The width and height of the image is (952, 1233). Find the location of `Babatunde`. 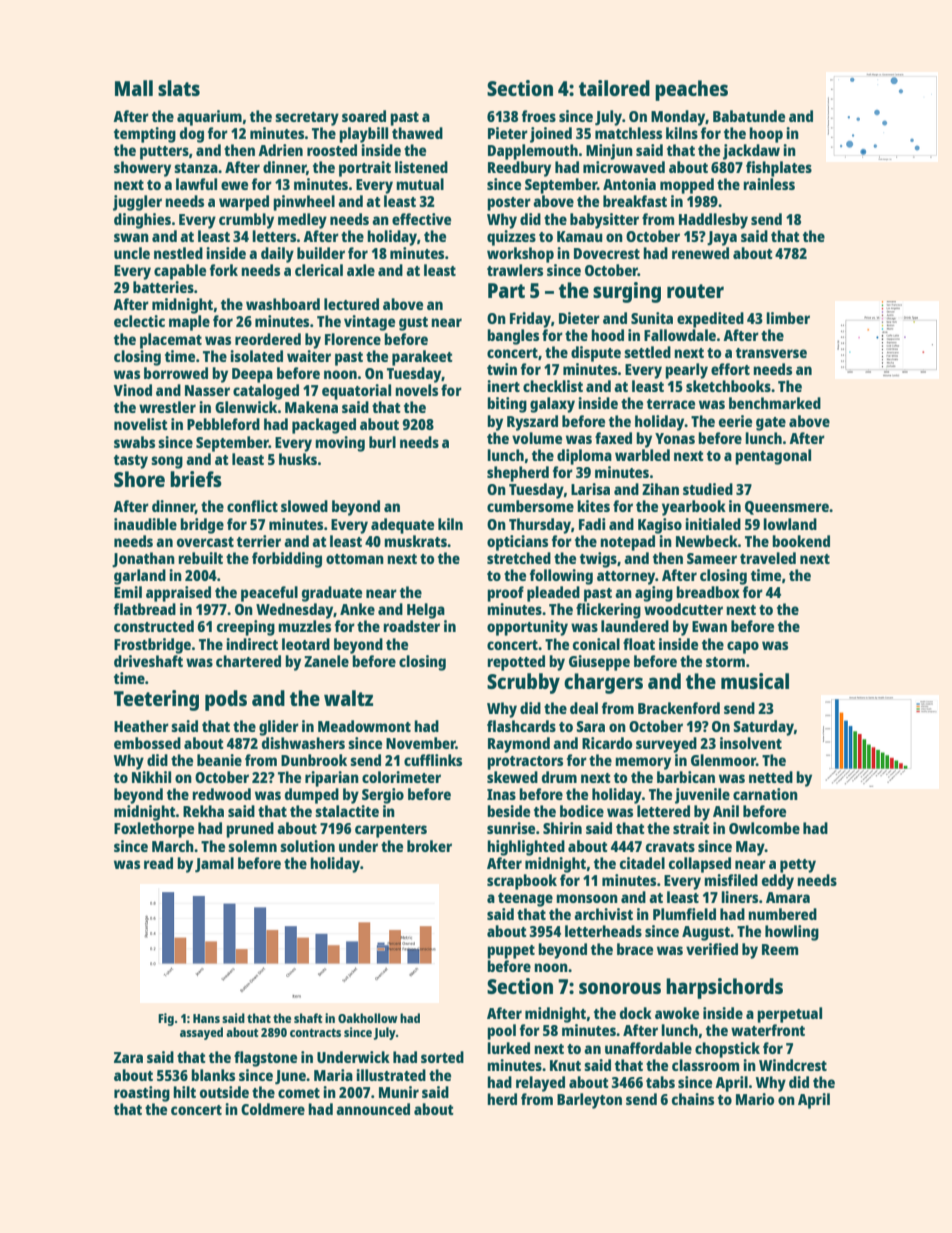

Babatunde is located at coordinates (749, 116).
